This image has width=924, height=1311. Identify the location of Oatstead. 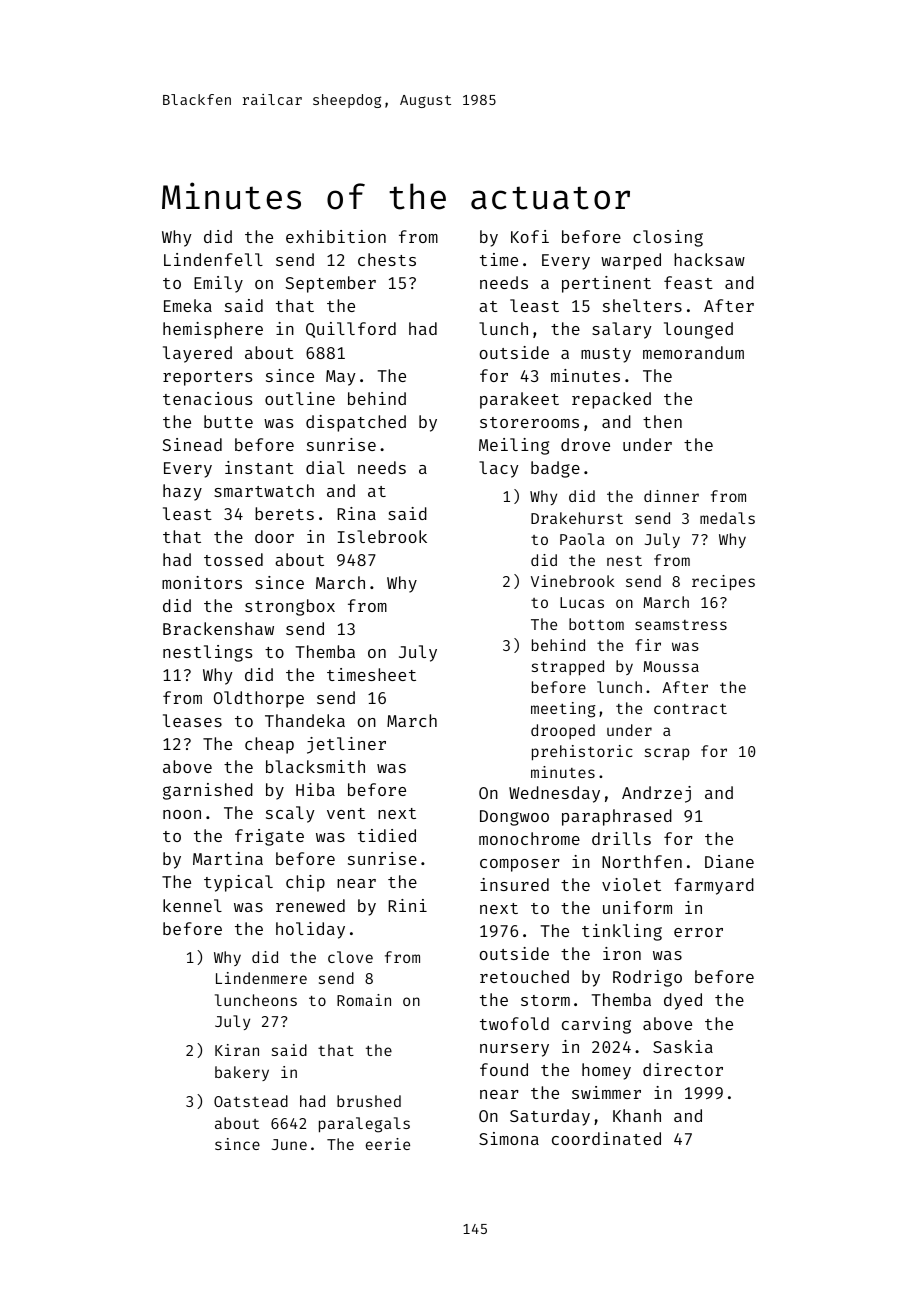
(251, 1101).
